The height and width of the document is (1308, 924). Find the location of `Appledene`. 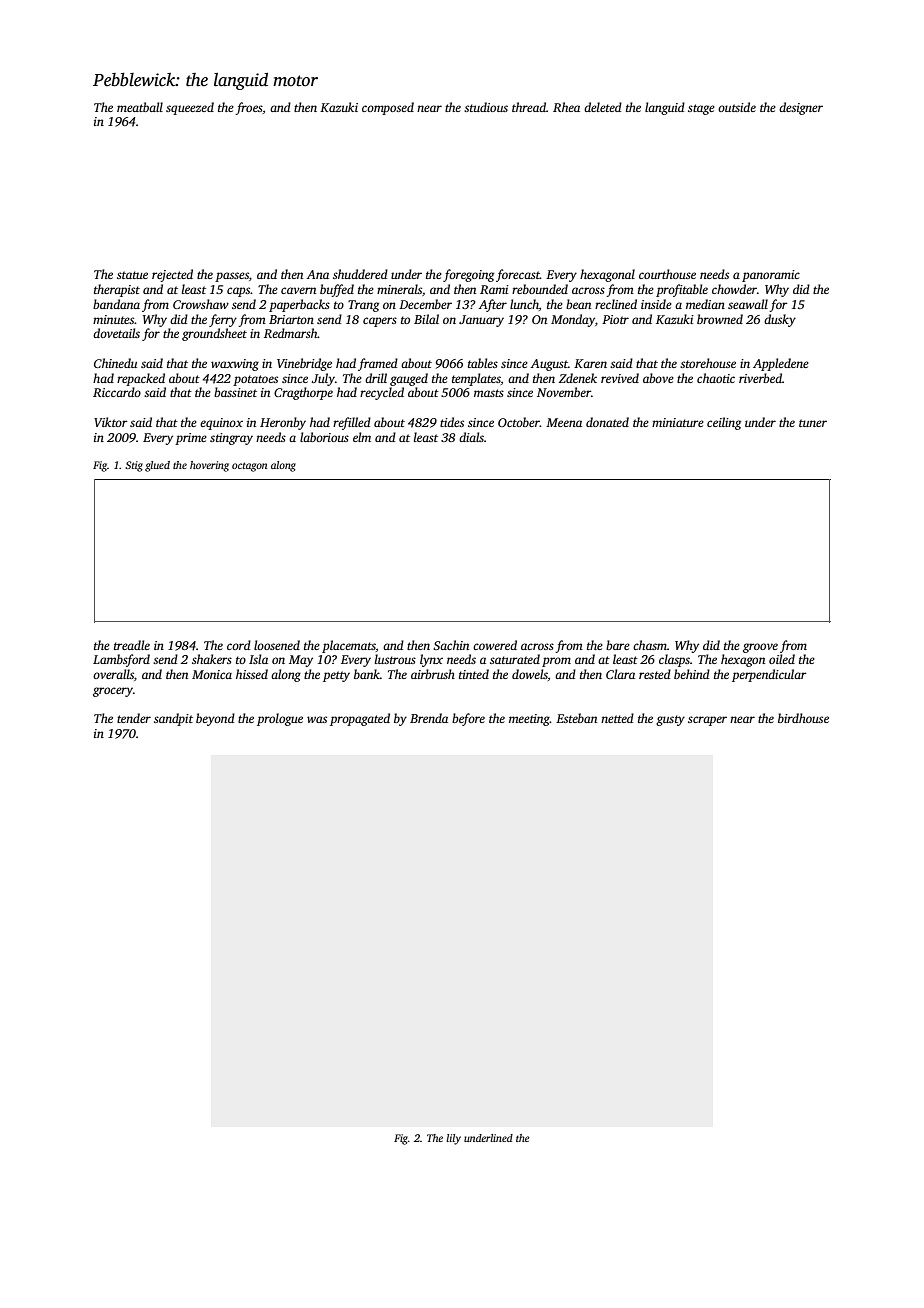

Appledene is located at coordinates (781, 364).
